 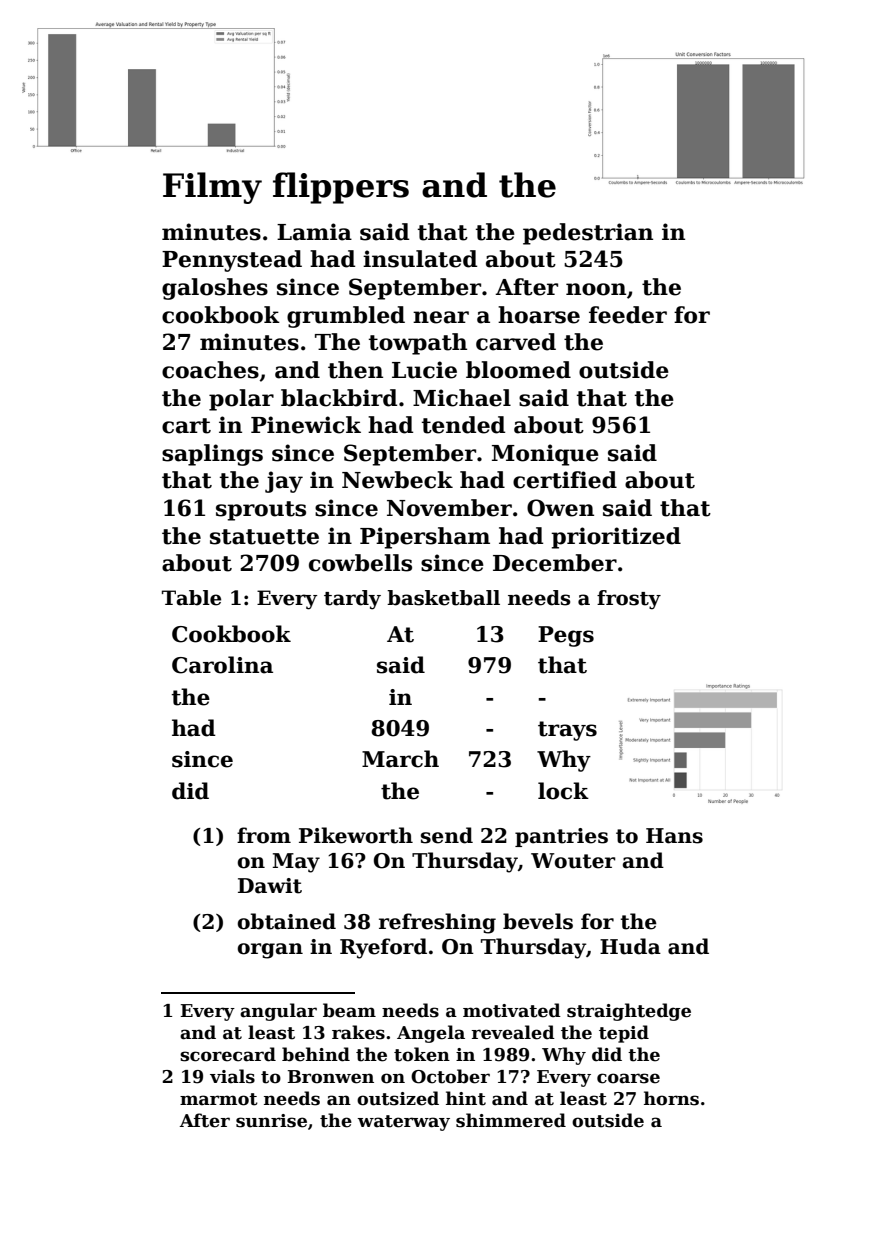 What do you see at coordinates (232, 261) in the screenshot?
I see `Pennystead` at bounding box center [232, 261].
